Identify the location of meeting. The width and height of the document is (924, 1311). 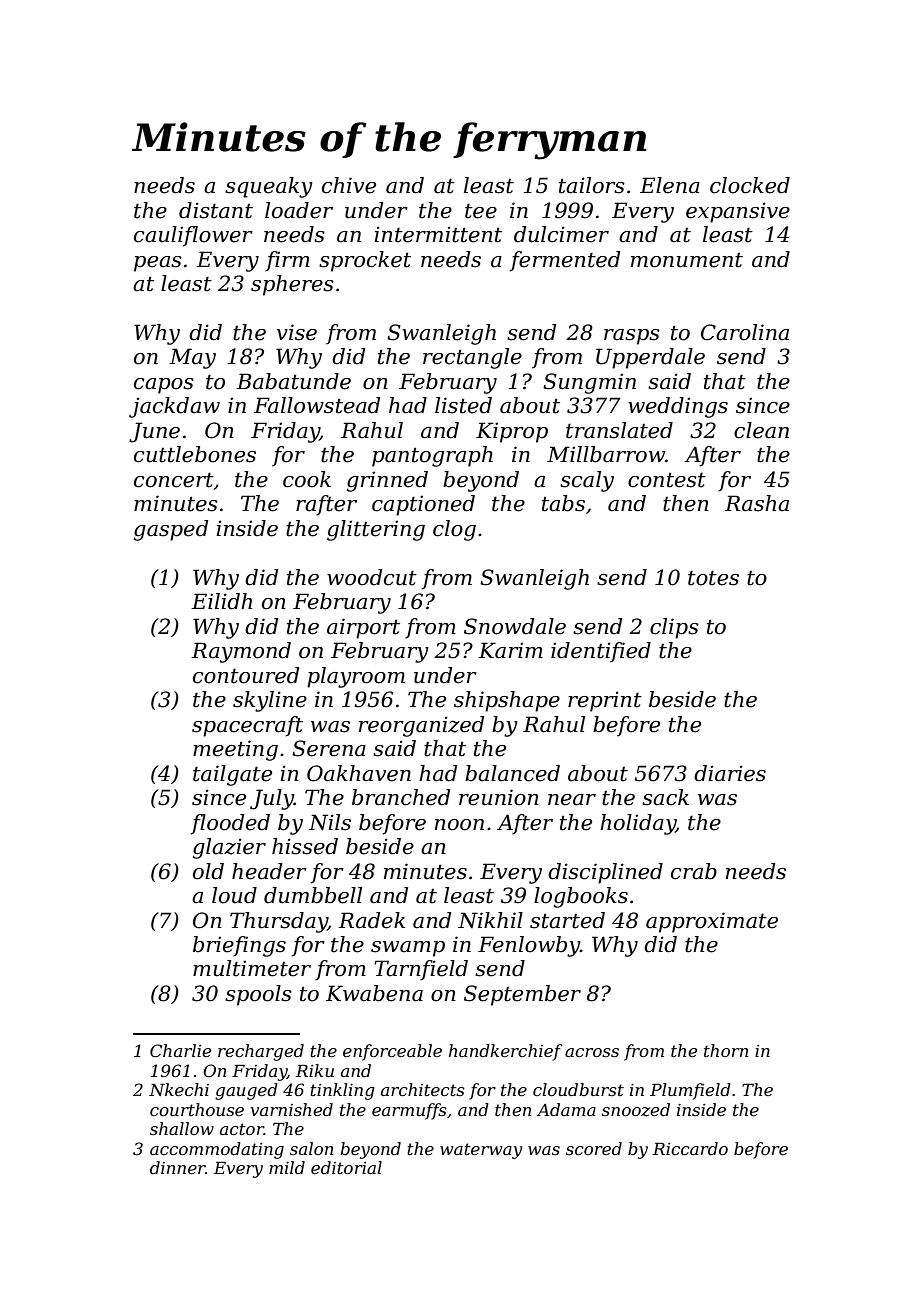
(235, 750).
